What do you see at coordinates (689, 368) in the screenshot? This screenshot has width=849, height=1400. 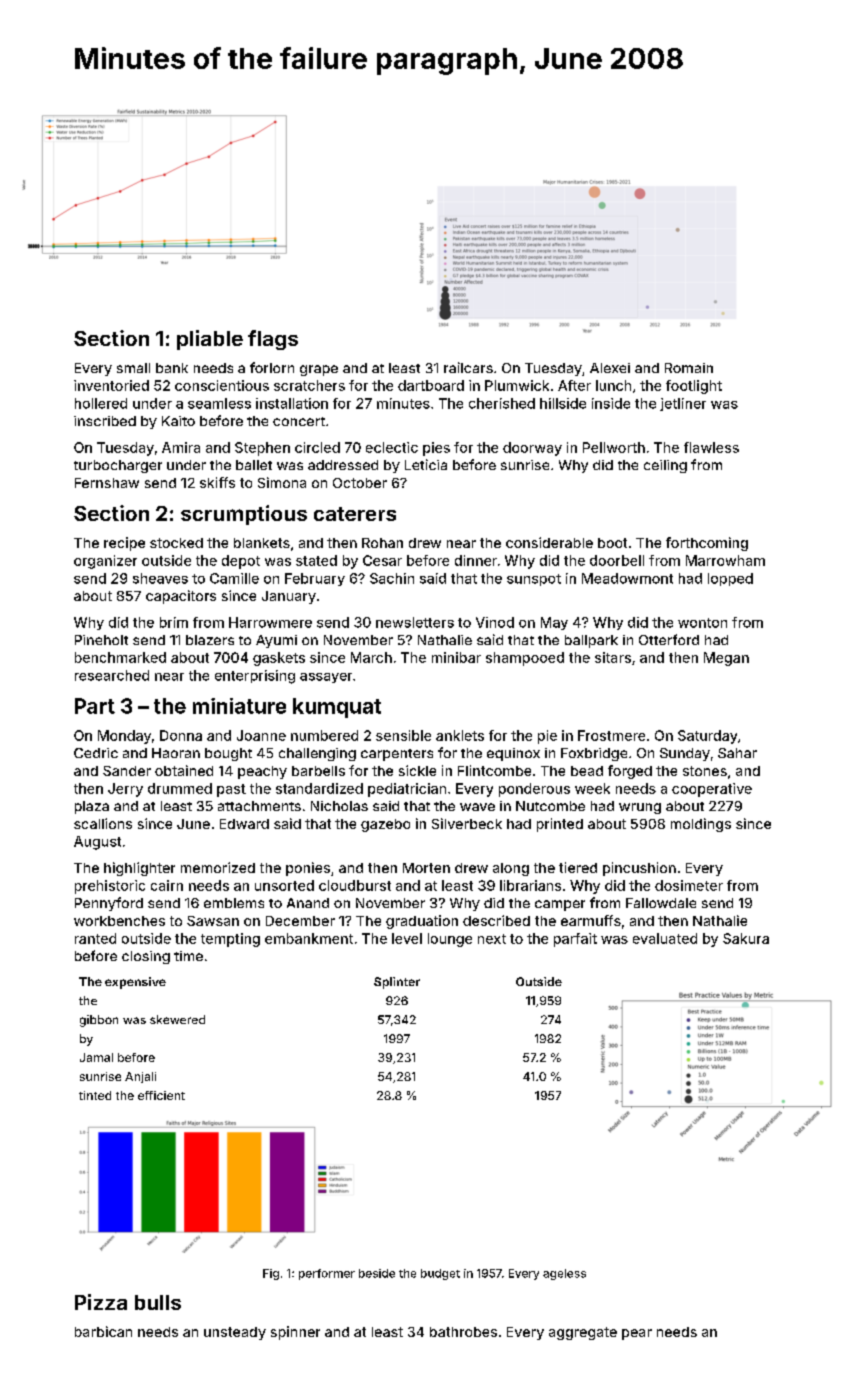 I see `Romain` at bounding box center [689, 368].
